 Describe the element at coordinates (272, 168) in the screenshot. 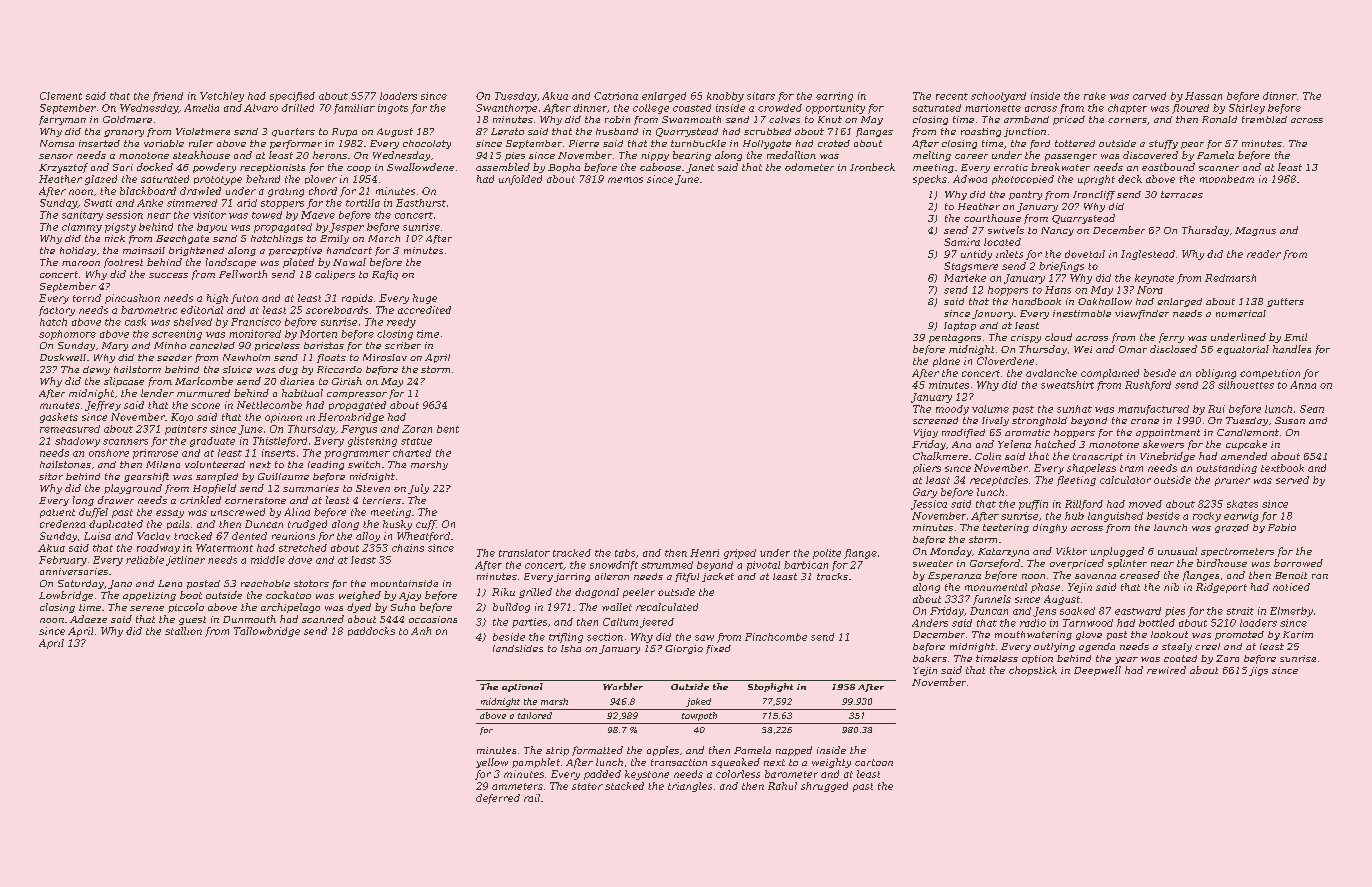

I see `receptionists` at that location.
